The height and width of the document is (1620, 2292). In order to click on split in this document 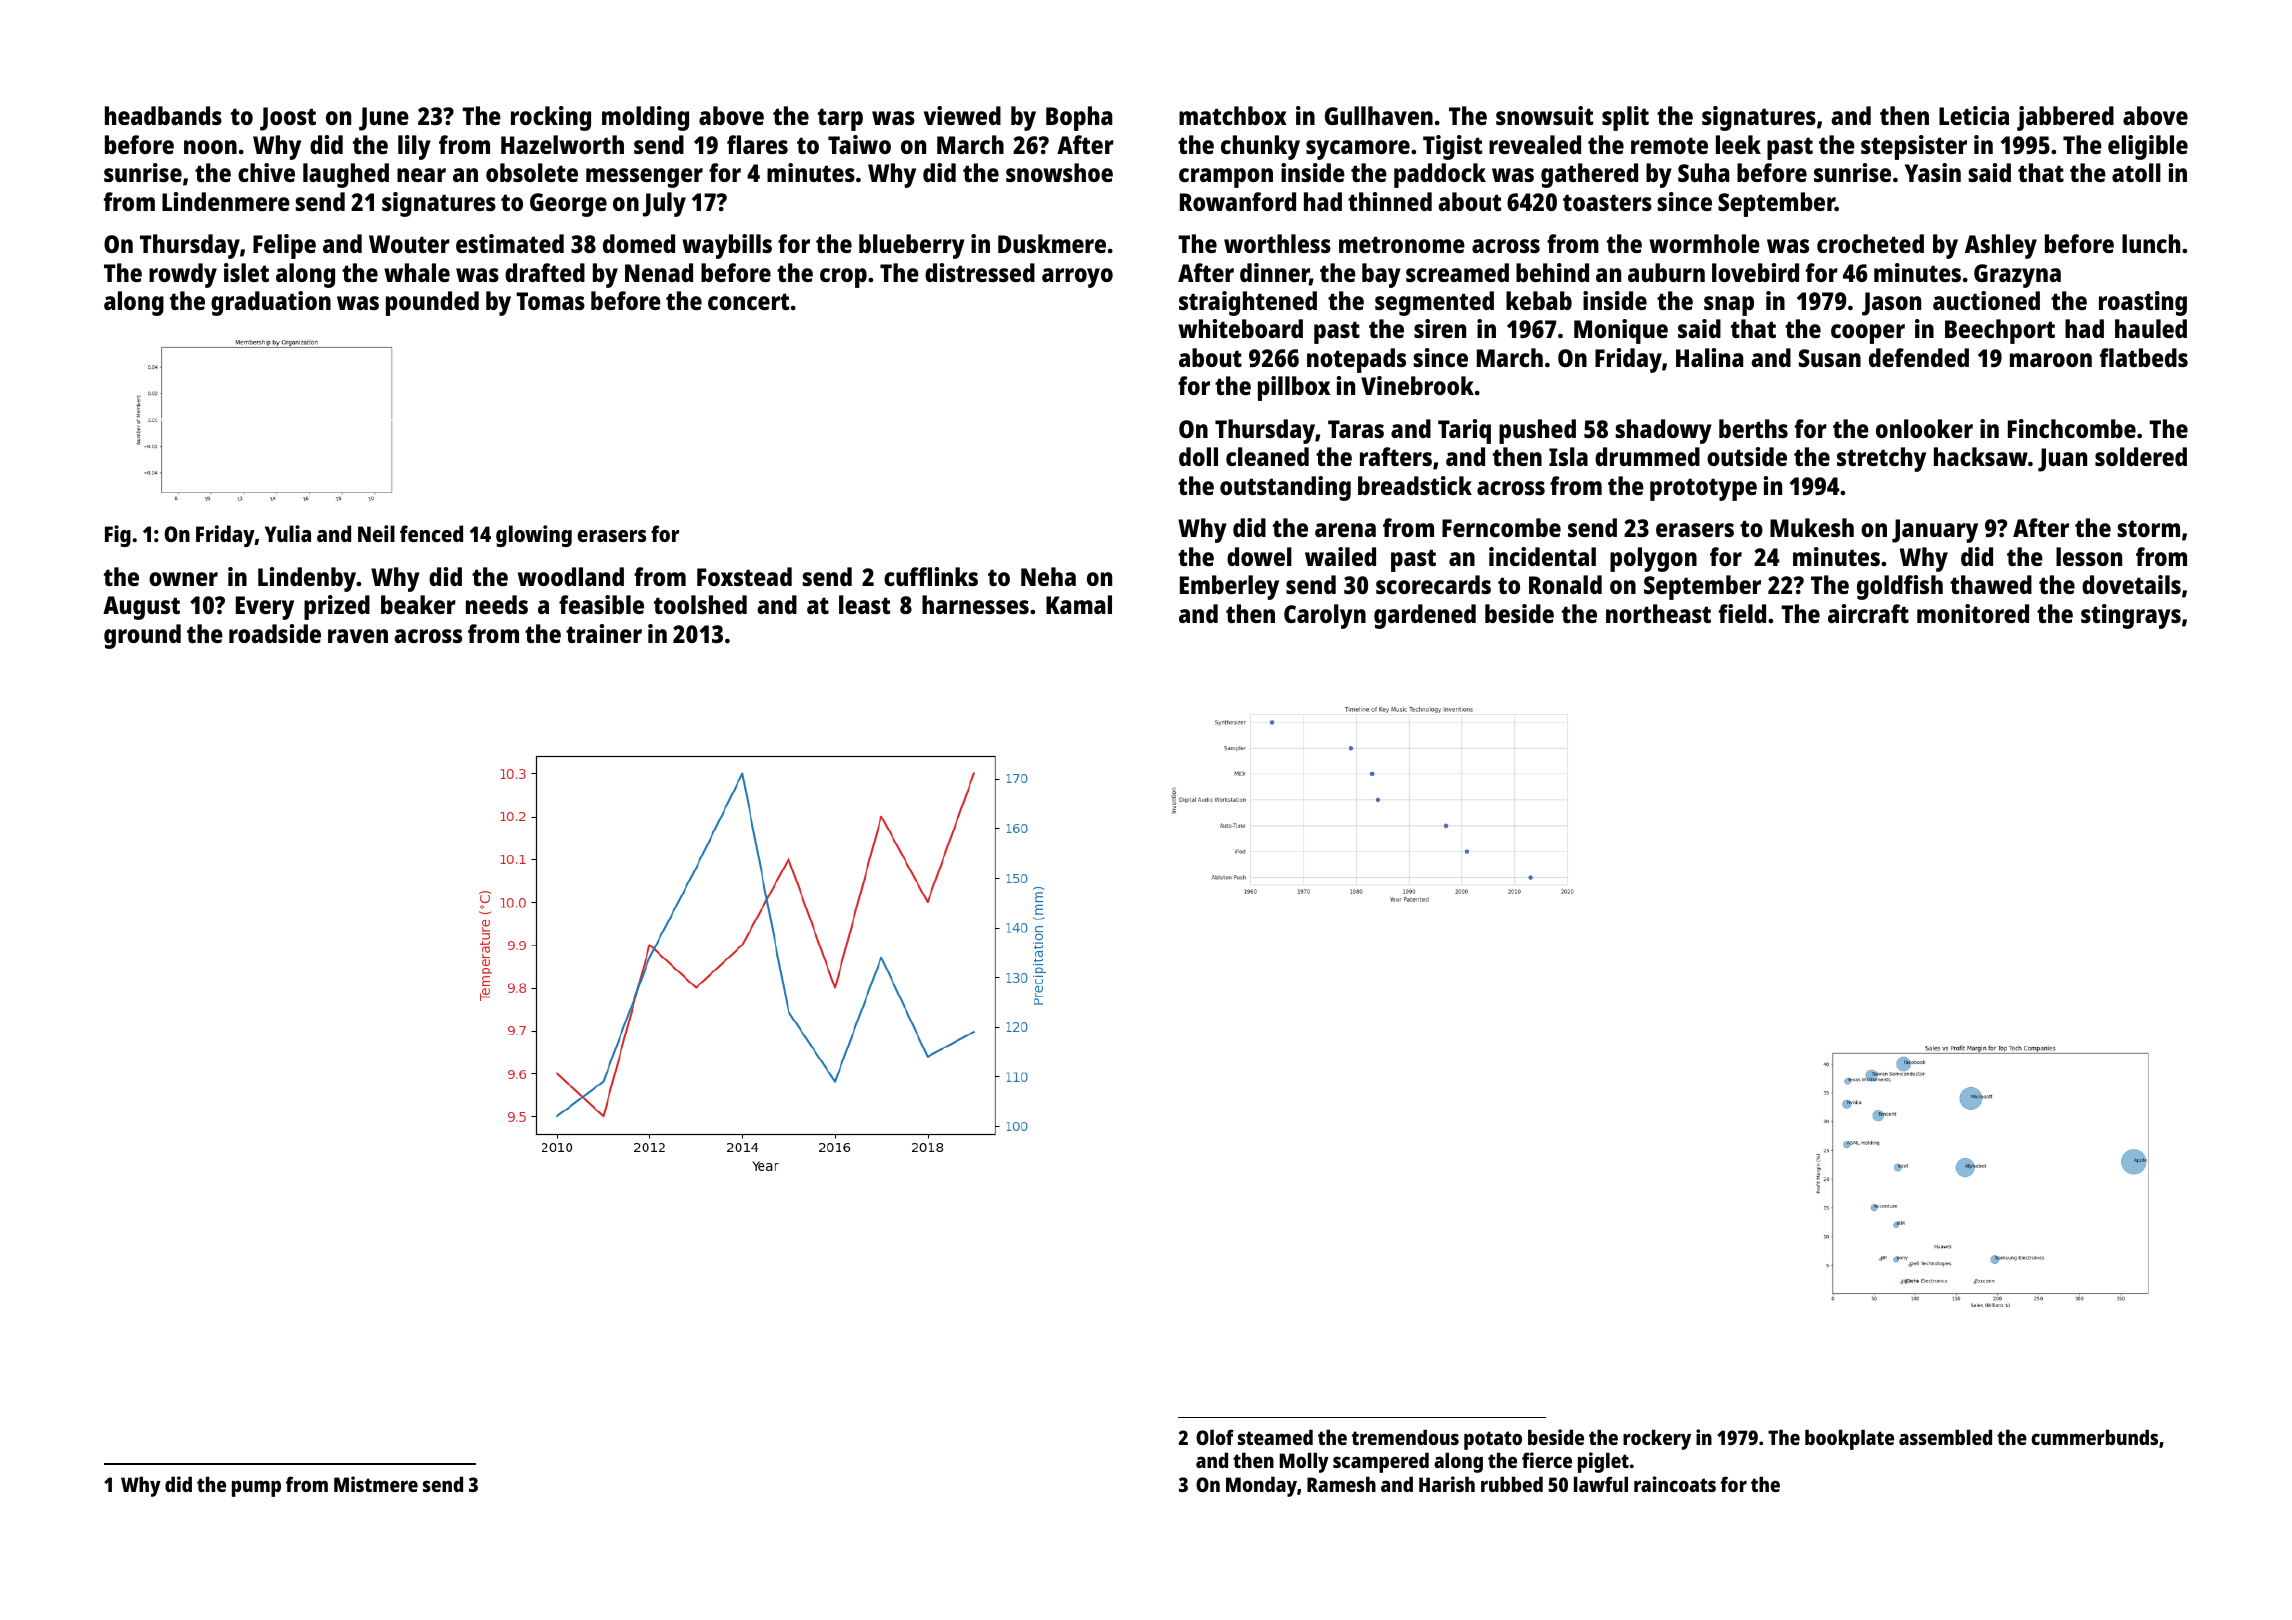, I will do `click(1625, 118)`.
